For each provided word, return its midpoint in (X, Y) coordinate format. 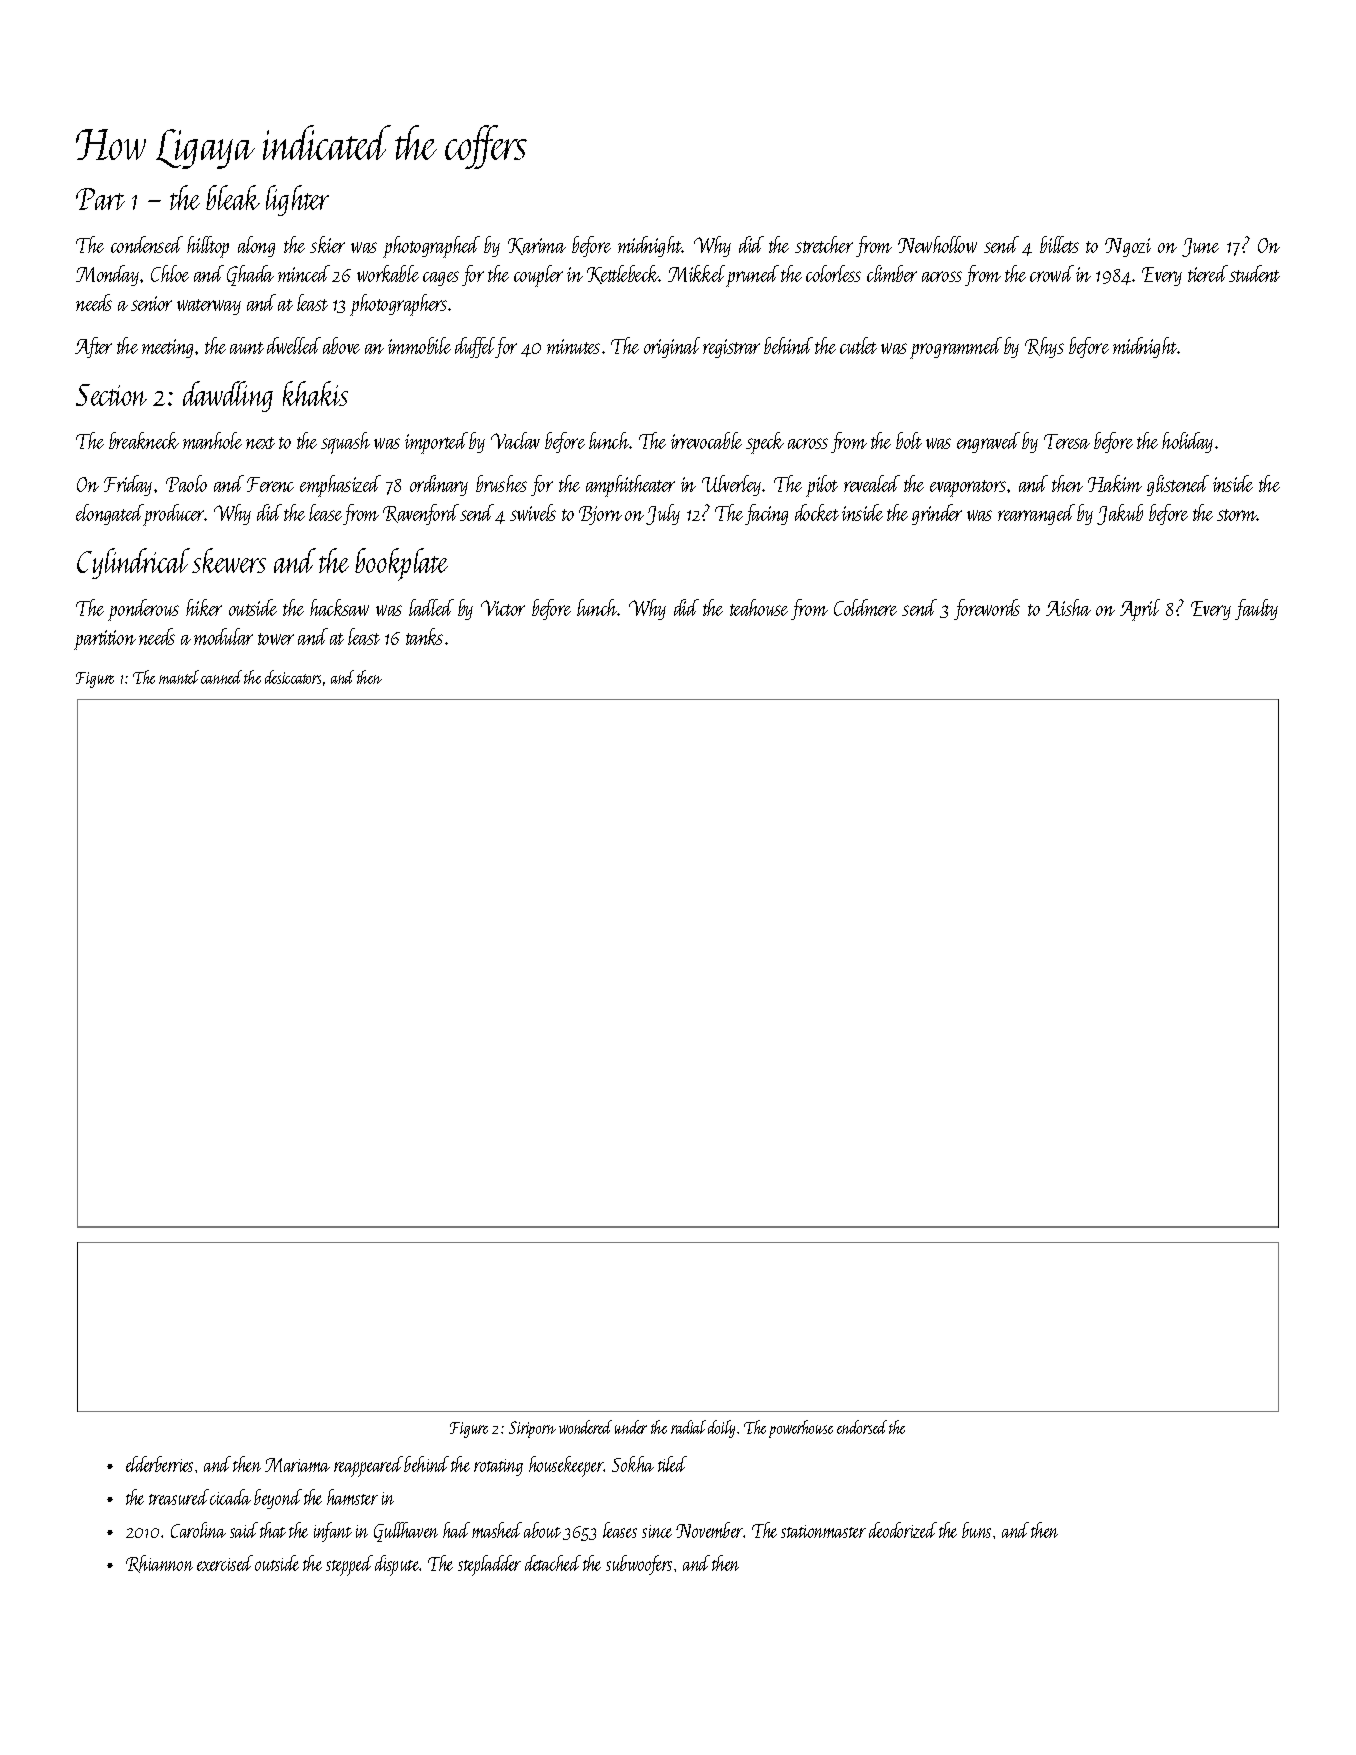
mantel (179, 677)
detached (553, 1563)
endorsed (862, 1427)
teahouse (759, 607)
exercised (225, 1563)
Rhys (1044, 347)
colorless (833, 273)
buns (976, 1530)
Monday (107, 275)
